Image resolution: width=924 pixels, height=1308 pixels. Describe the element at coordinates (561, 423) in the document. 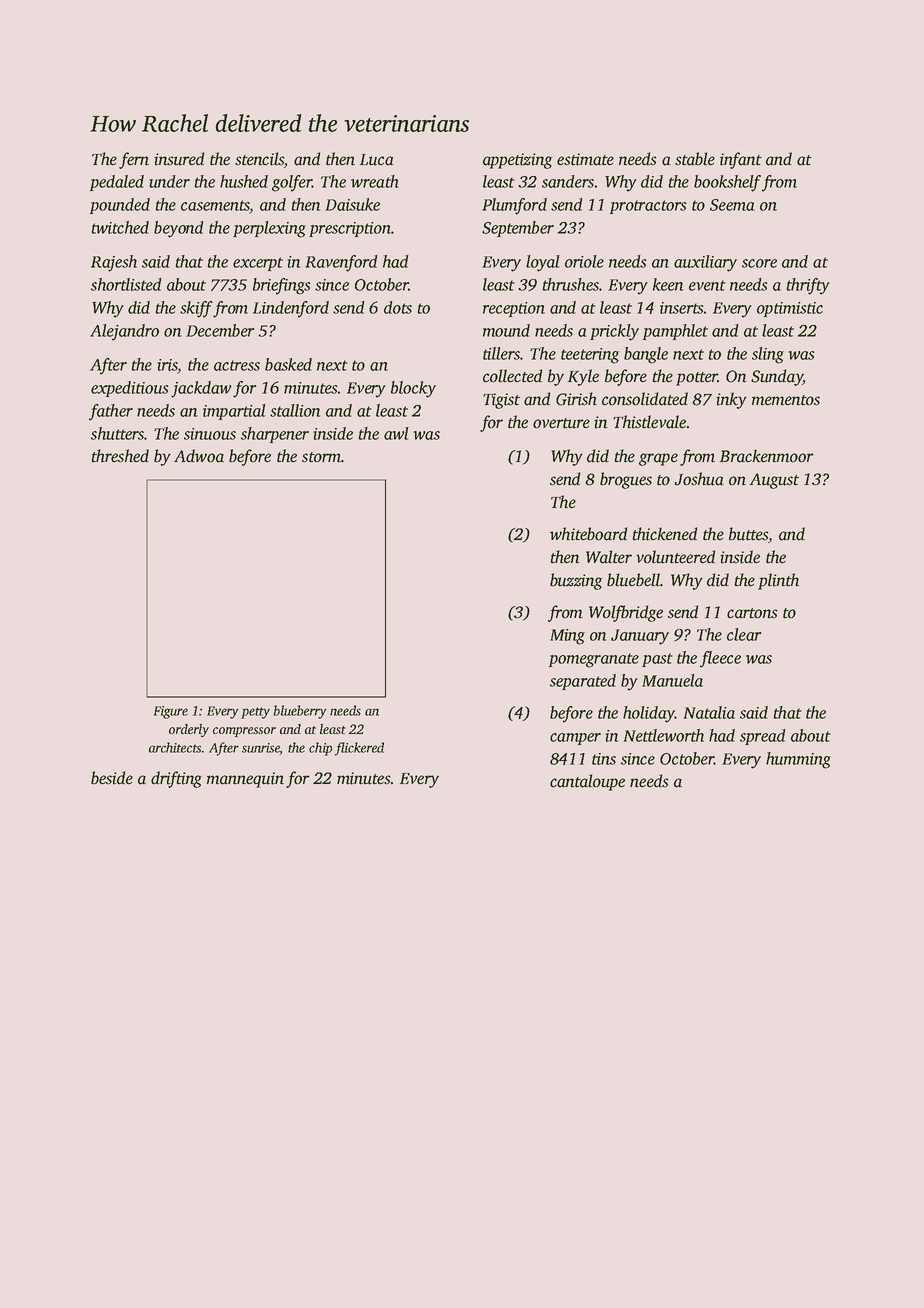

I see `overture` at that location.
